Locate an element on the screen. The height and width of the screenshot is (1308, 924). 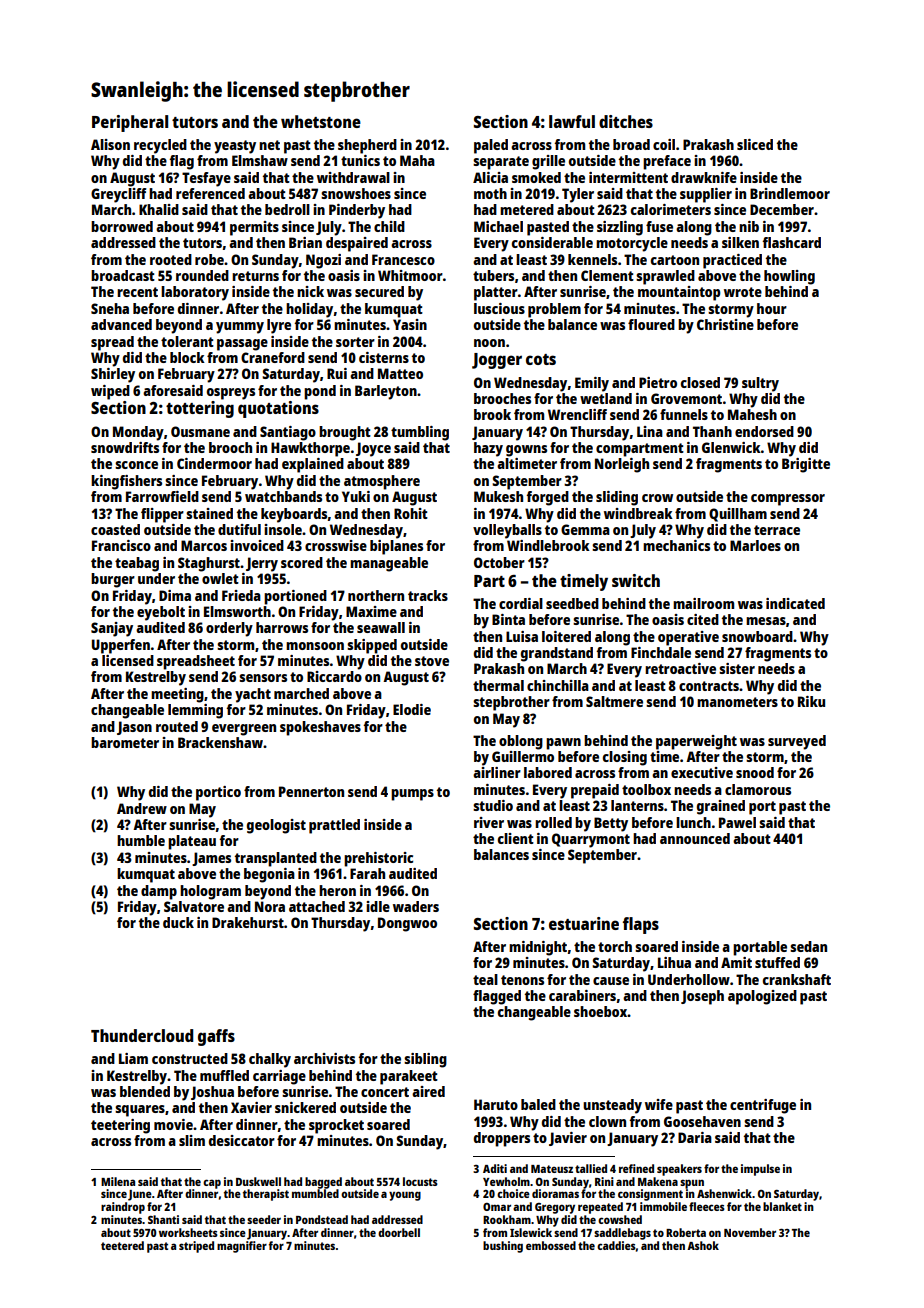
lawful is located at coordinates (572, 121).
